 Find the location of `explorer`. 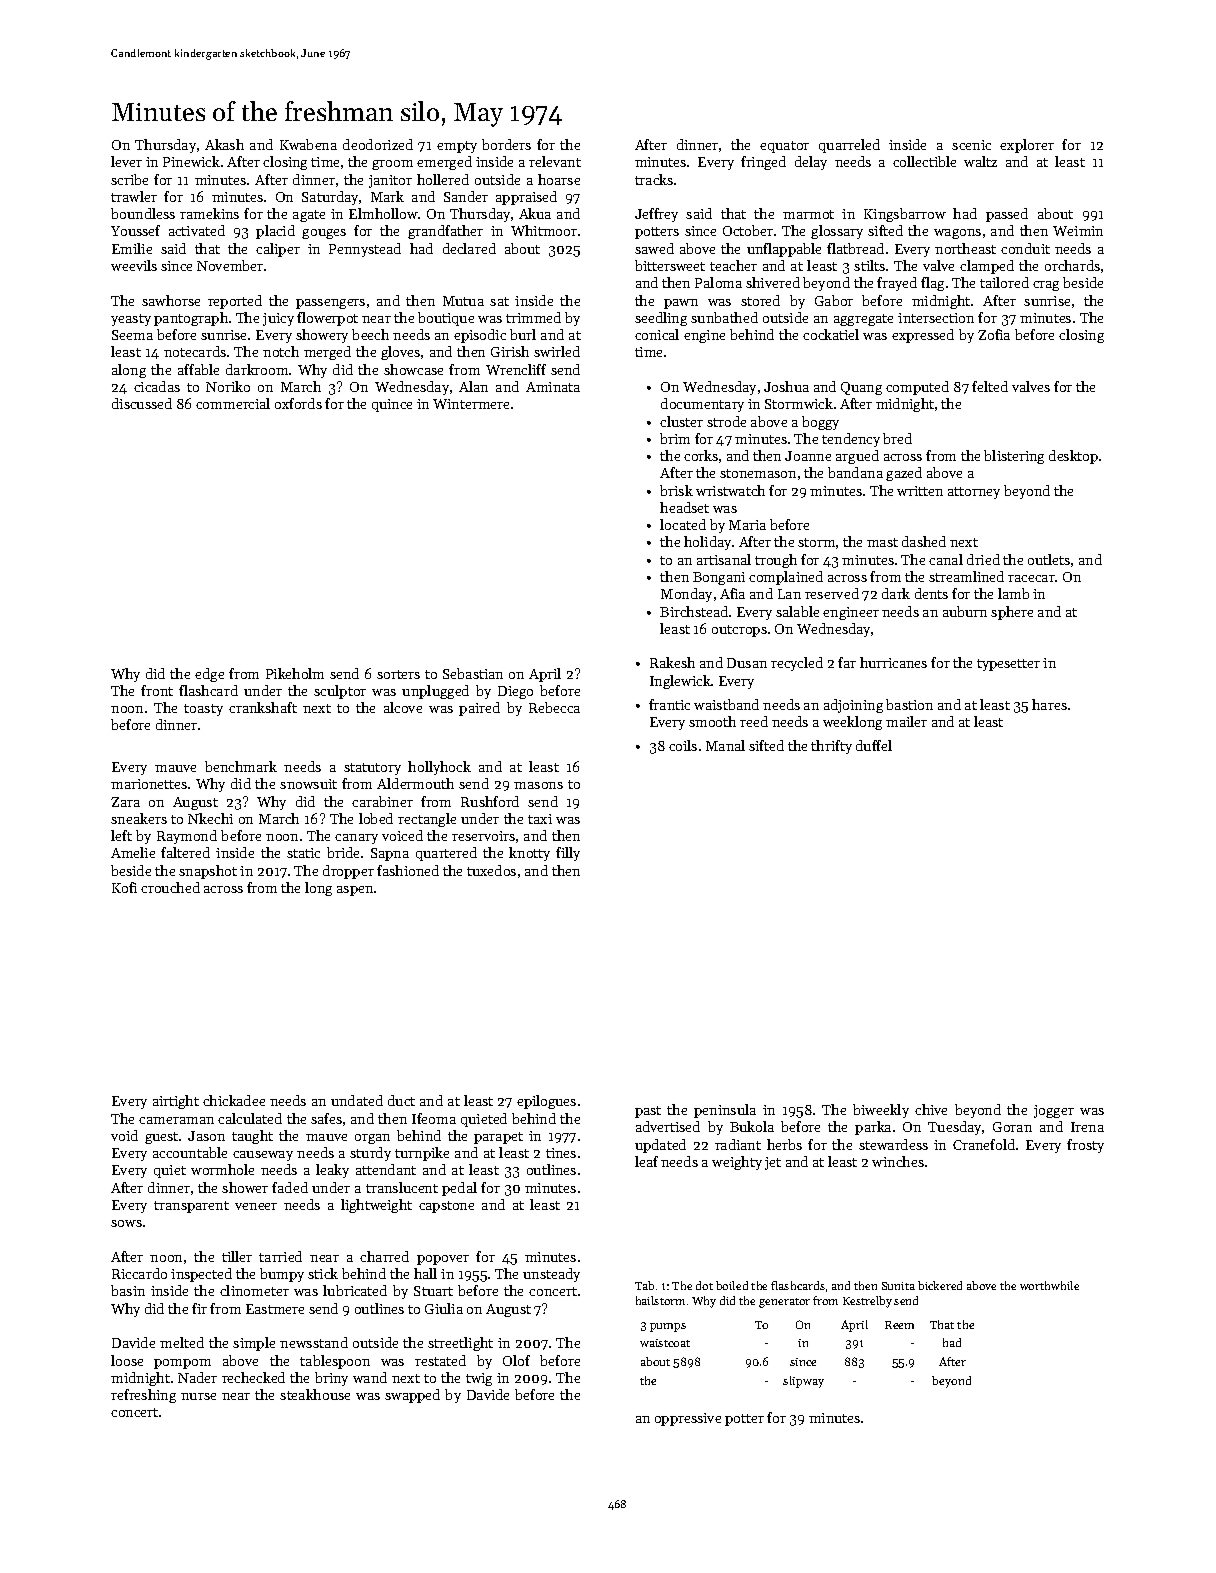

explorer is located at coordinates (1027, 146).
